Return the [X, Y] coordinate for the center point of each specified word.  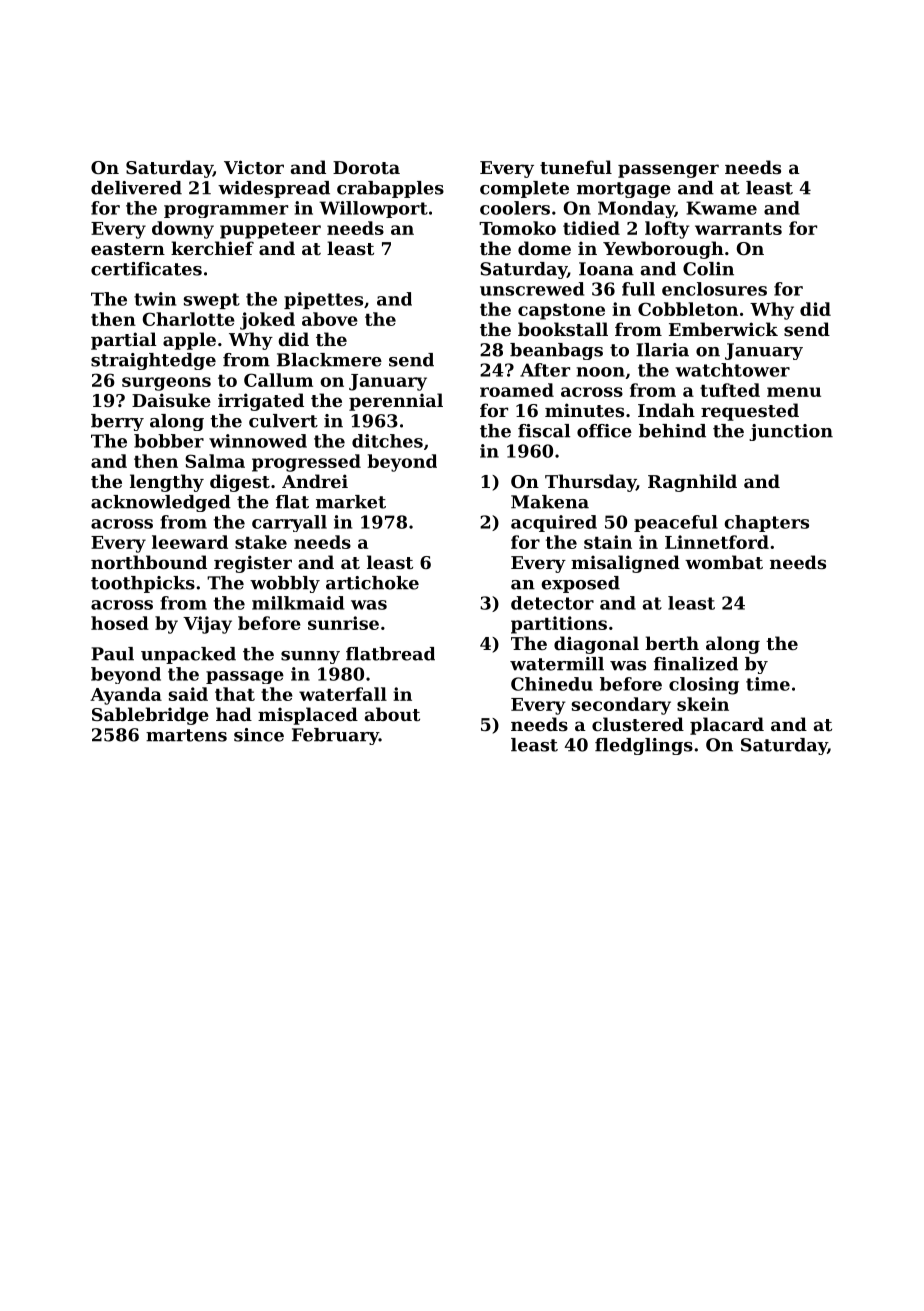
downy [183, 230]
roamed [517, 390]
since [259, 735]
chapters [767, 523]
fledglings [644, 746]
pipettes [323, 300]
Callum [278, 380]
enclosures [714, 289]
